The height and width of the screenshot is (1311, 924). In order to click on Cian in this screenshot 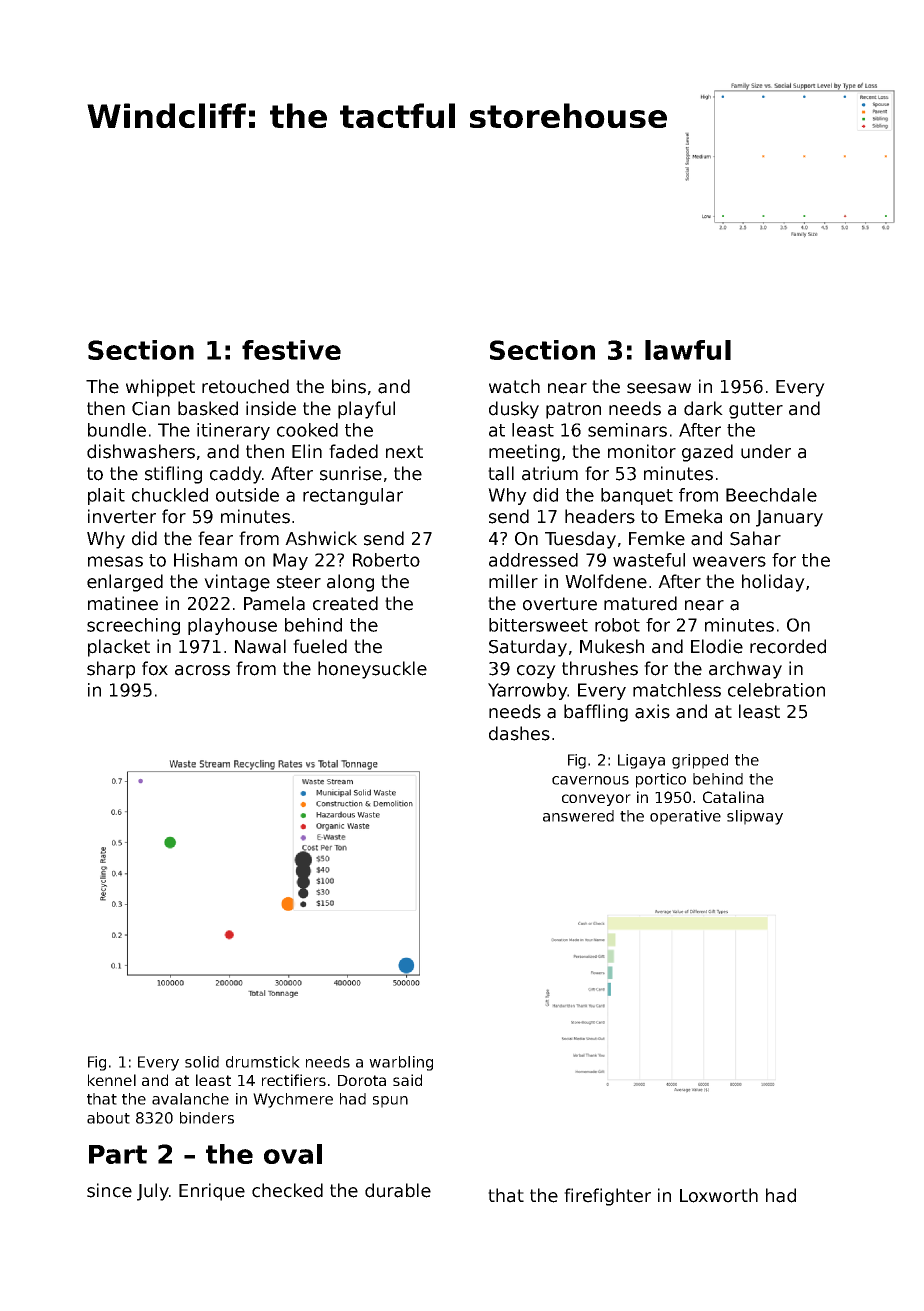, I will do `click(151, 408)`.
